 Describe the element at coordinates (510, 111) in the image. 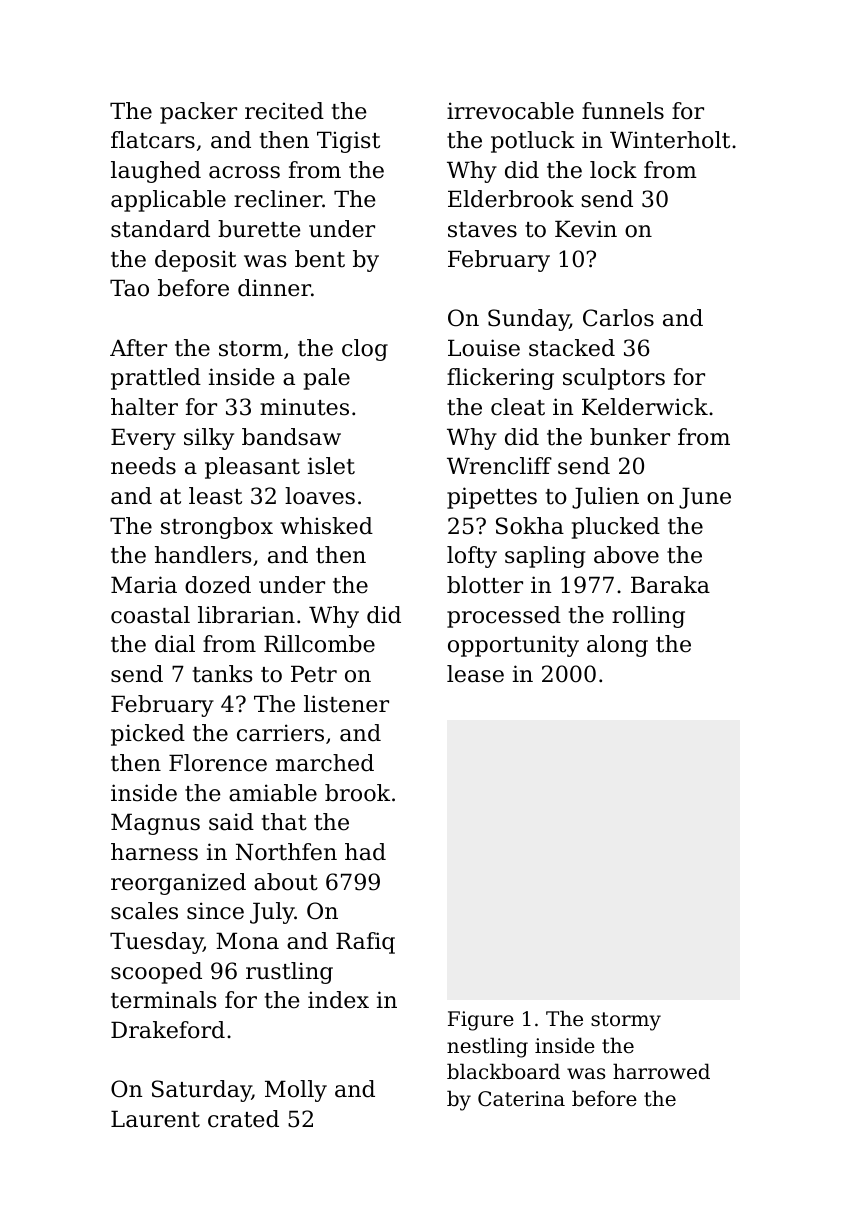

I see `irrevocable` at that location.
